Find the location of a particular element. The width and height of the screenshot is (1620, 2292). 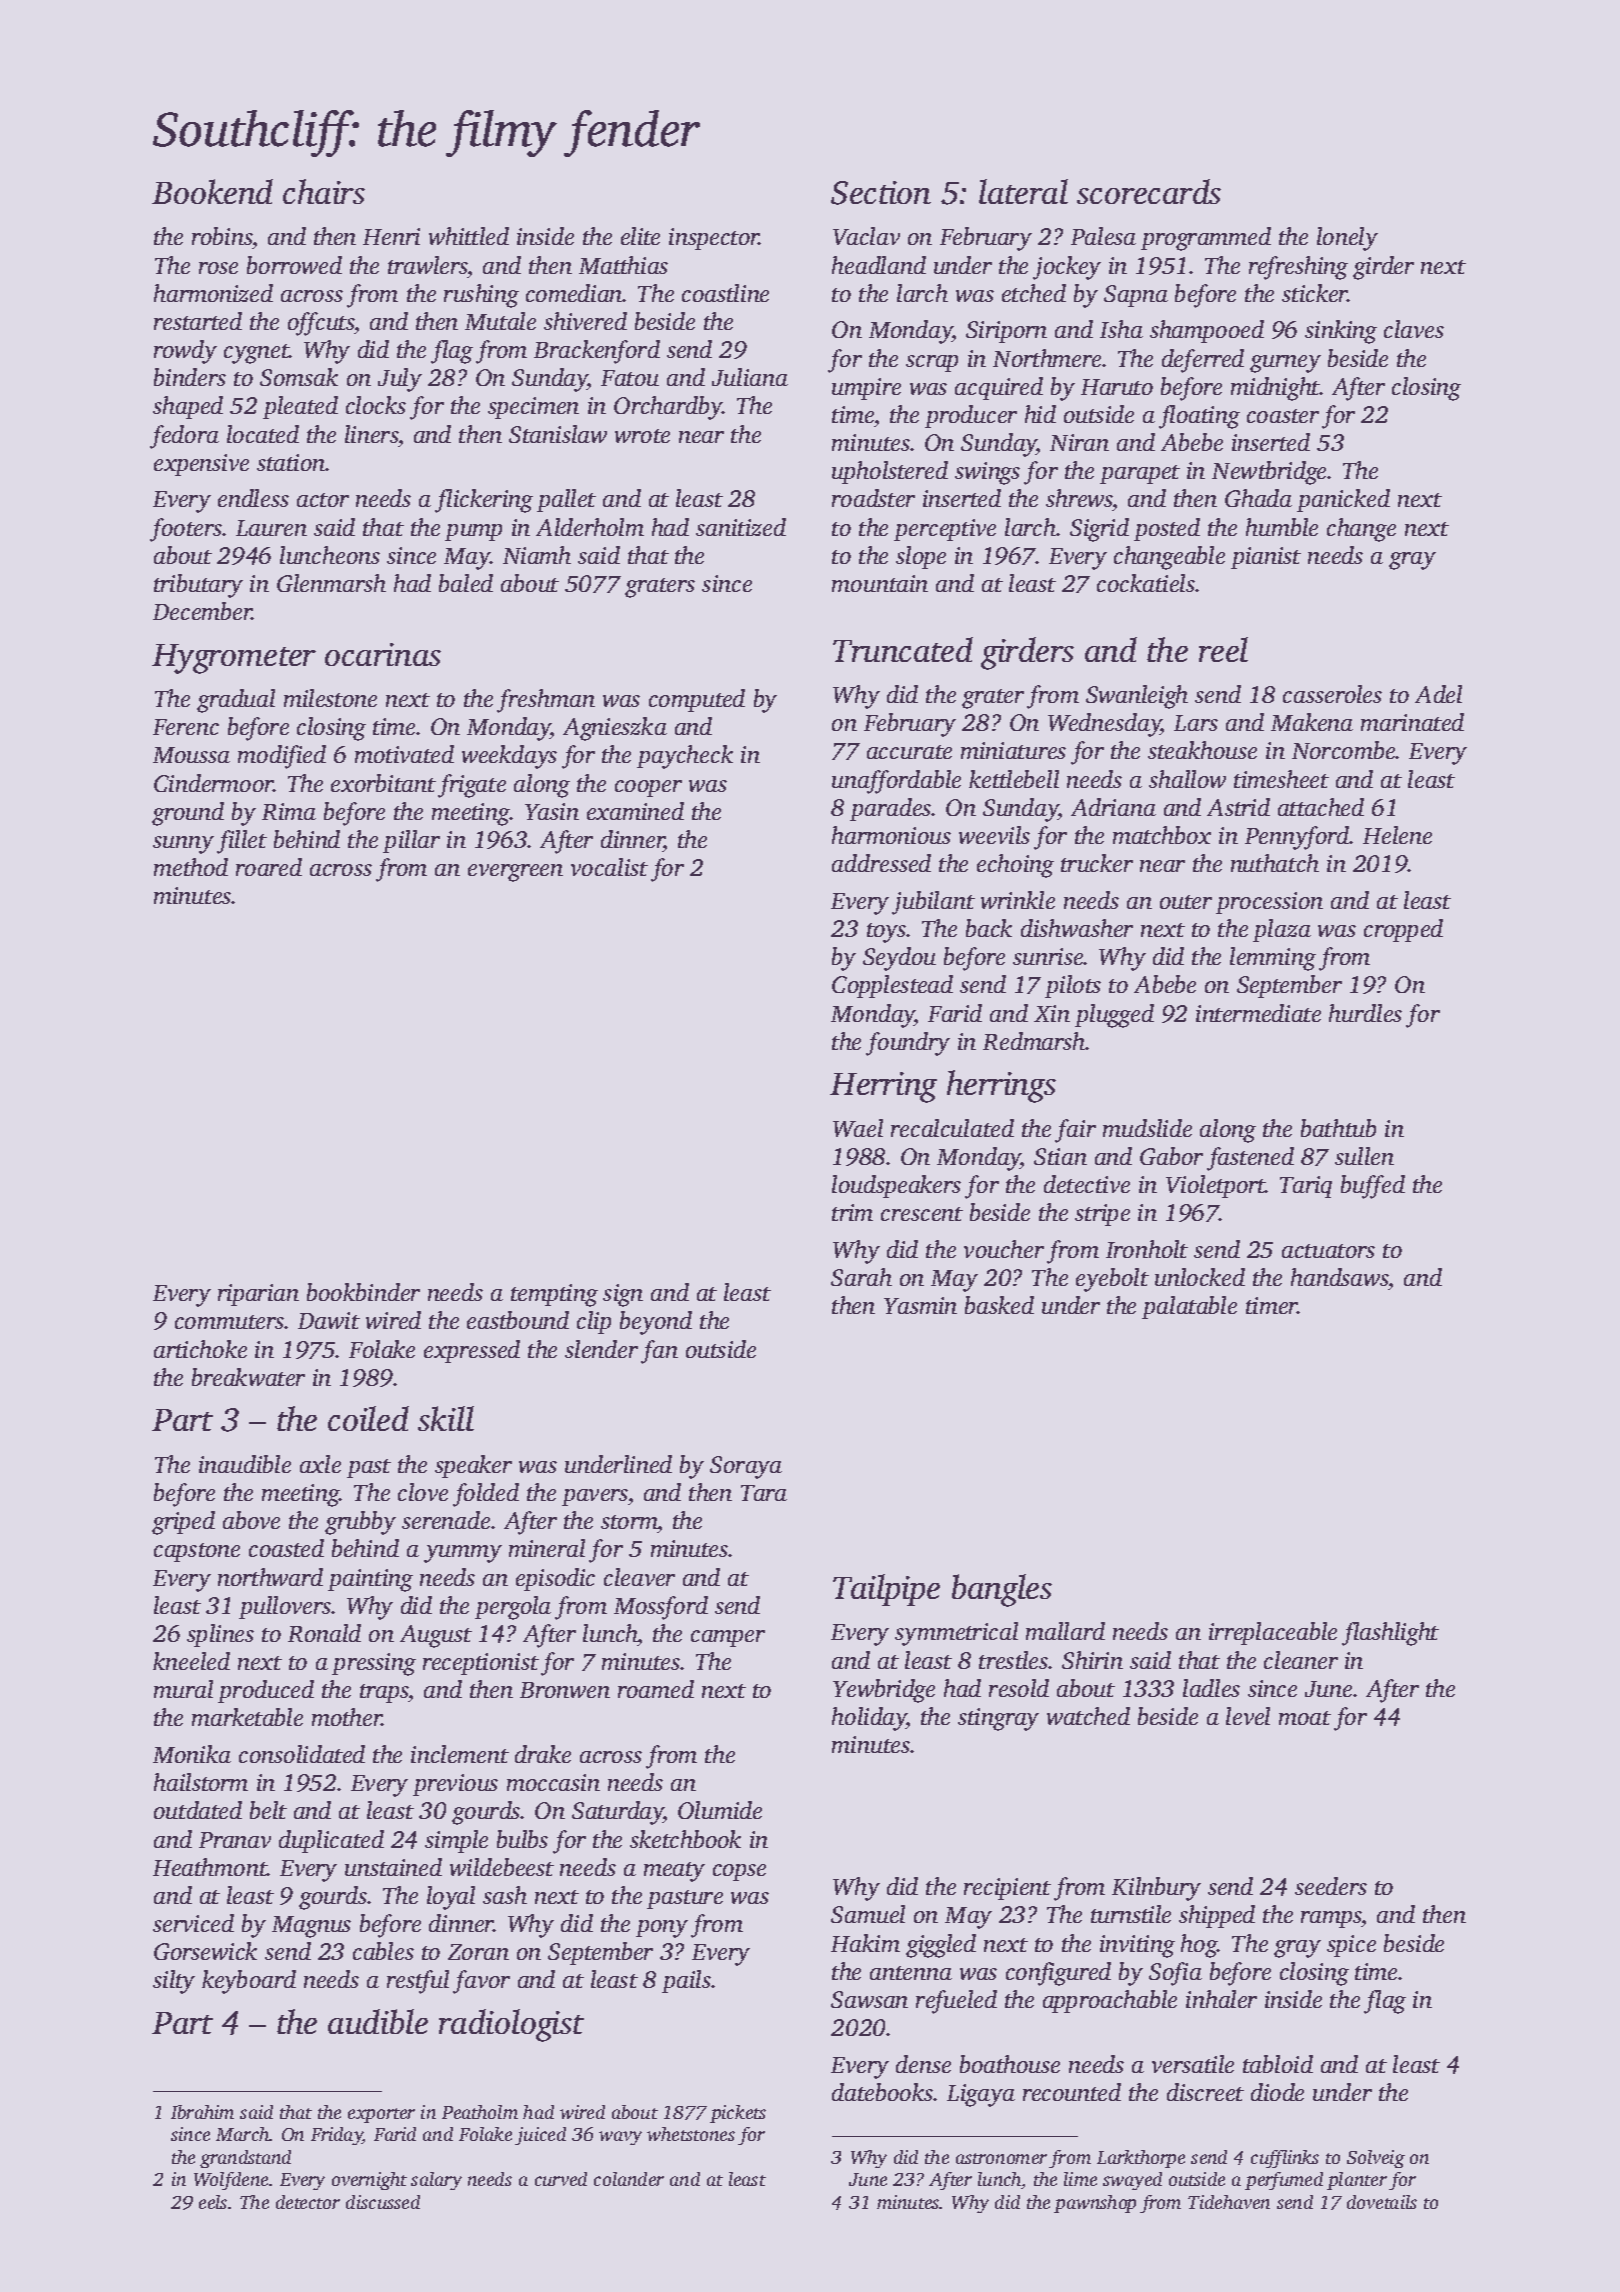

Copplestead is located at coordinates (892, 986).
